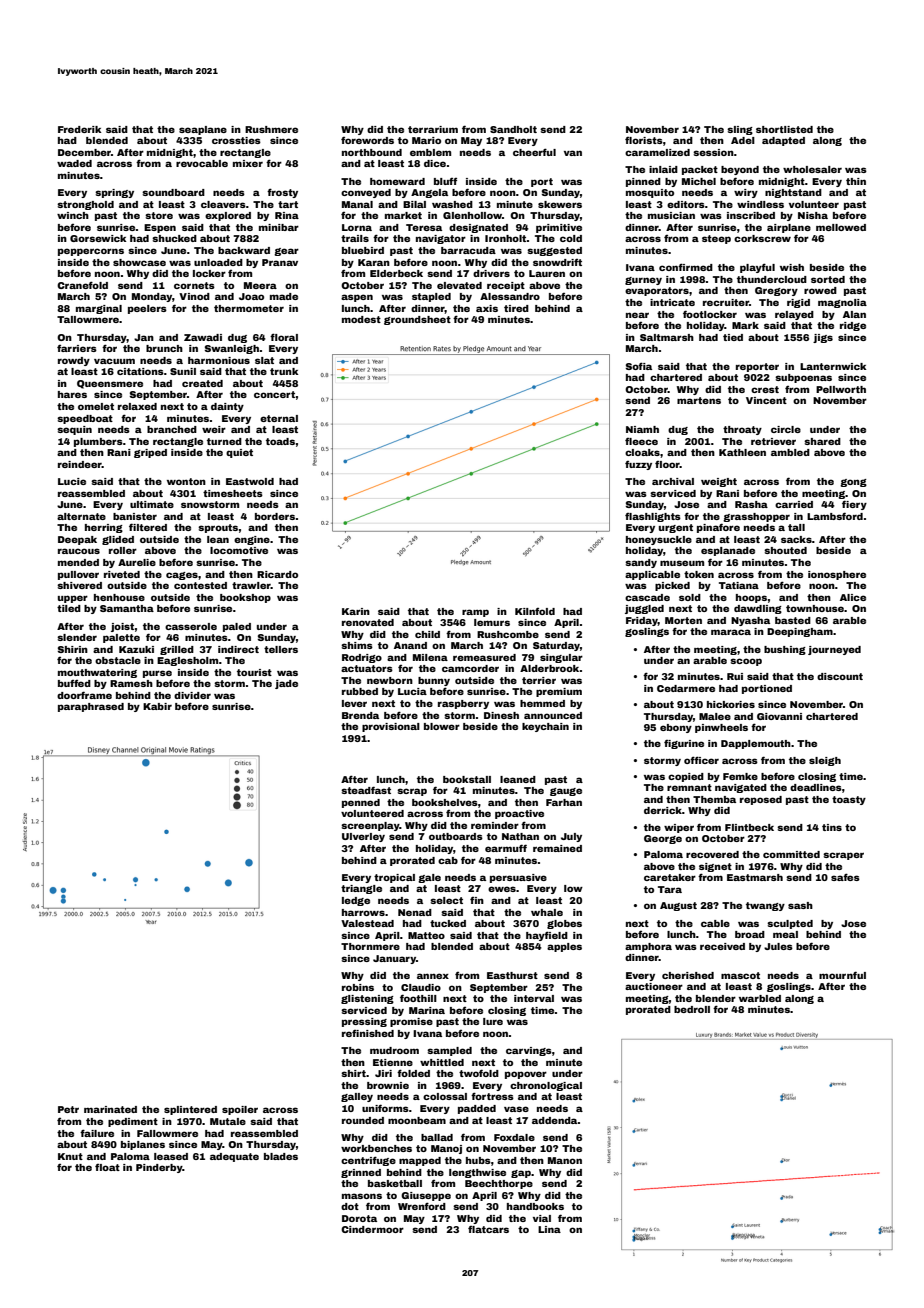  I want to click on splintered, so click(190, 1110).
